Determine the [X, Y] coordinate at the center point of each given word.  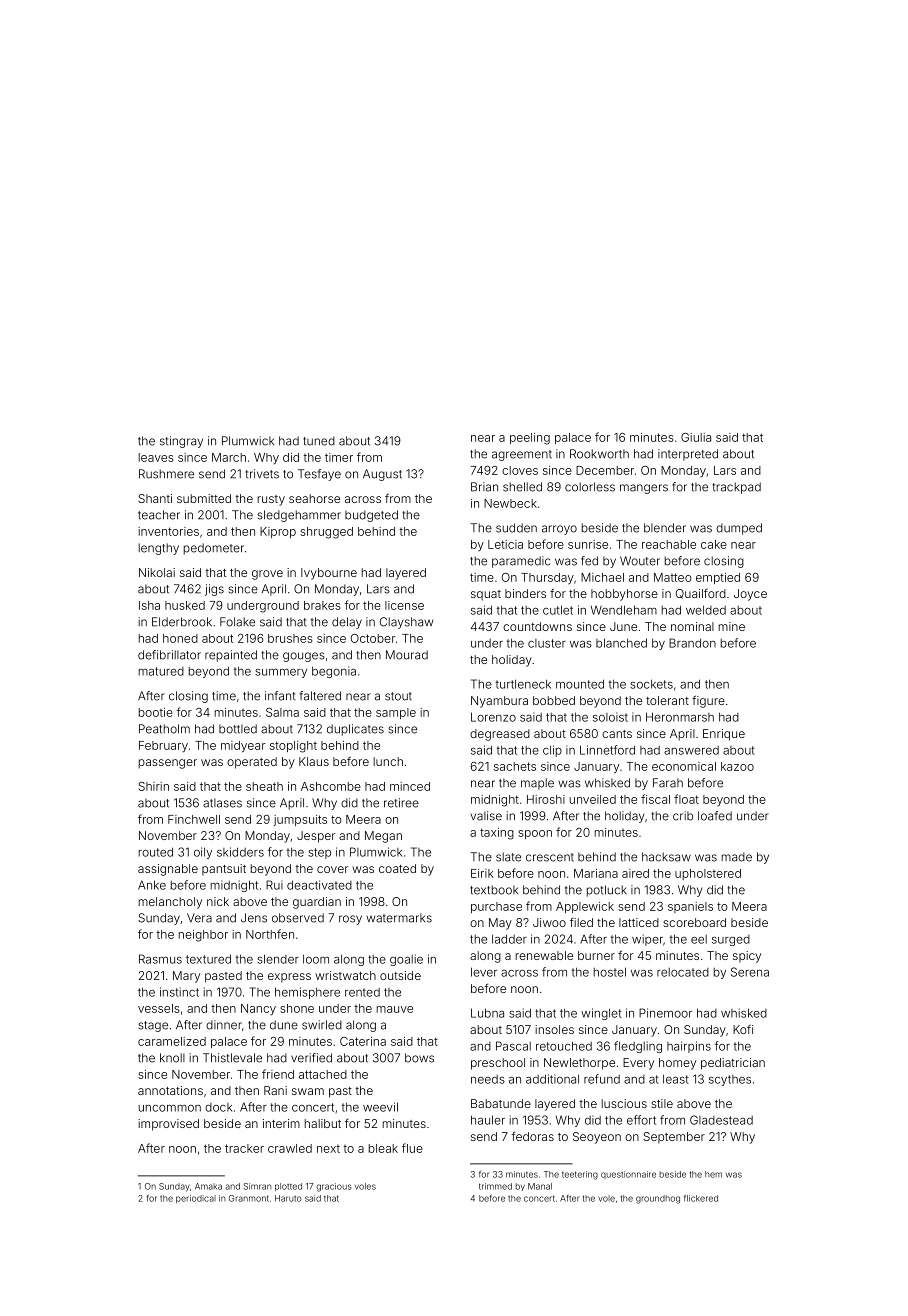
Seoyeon [597, 1138]
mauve [395, 1009]
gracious [334, 1187]
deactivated [319, 885]
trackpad [736, 488]
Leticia [505, 544]
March [229, 457]
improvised [168, 1125]
